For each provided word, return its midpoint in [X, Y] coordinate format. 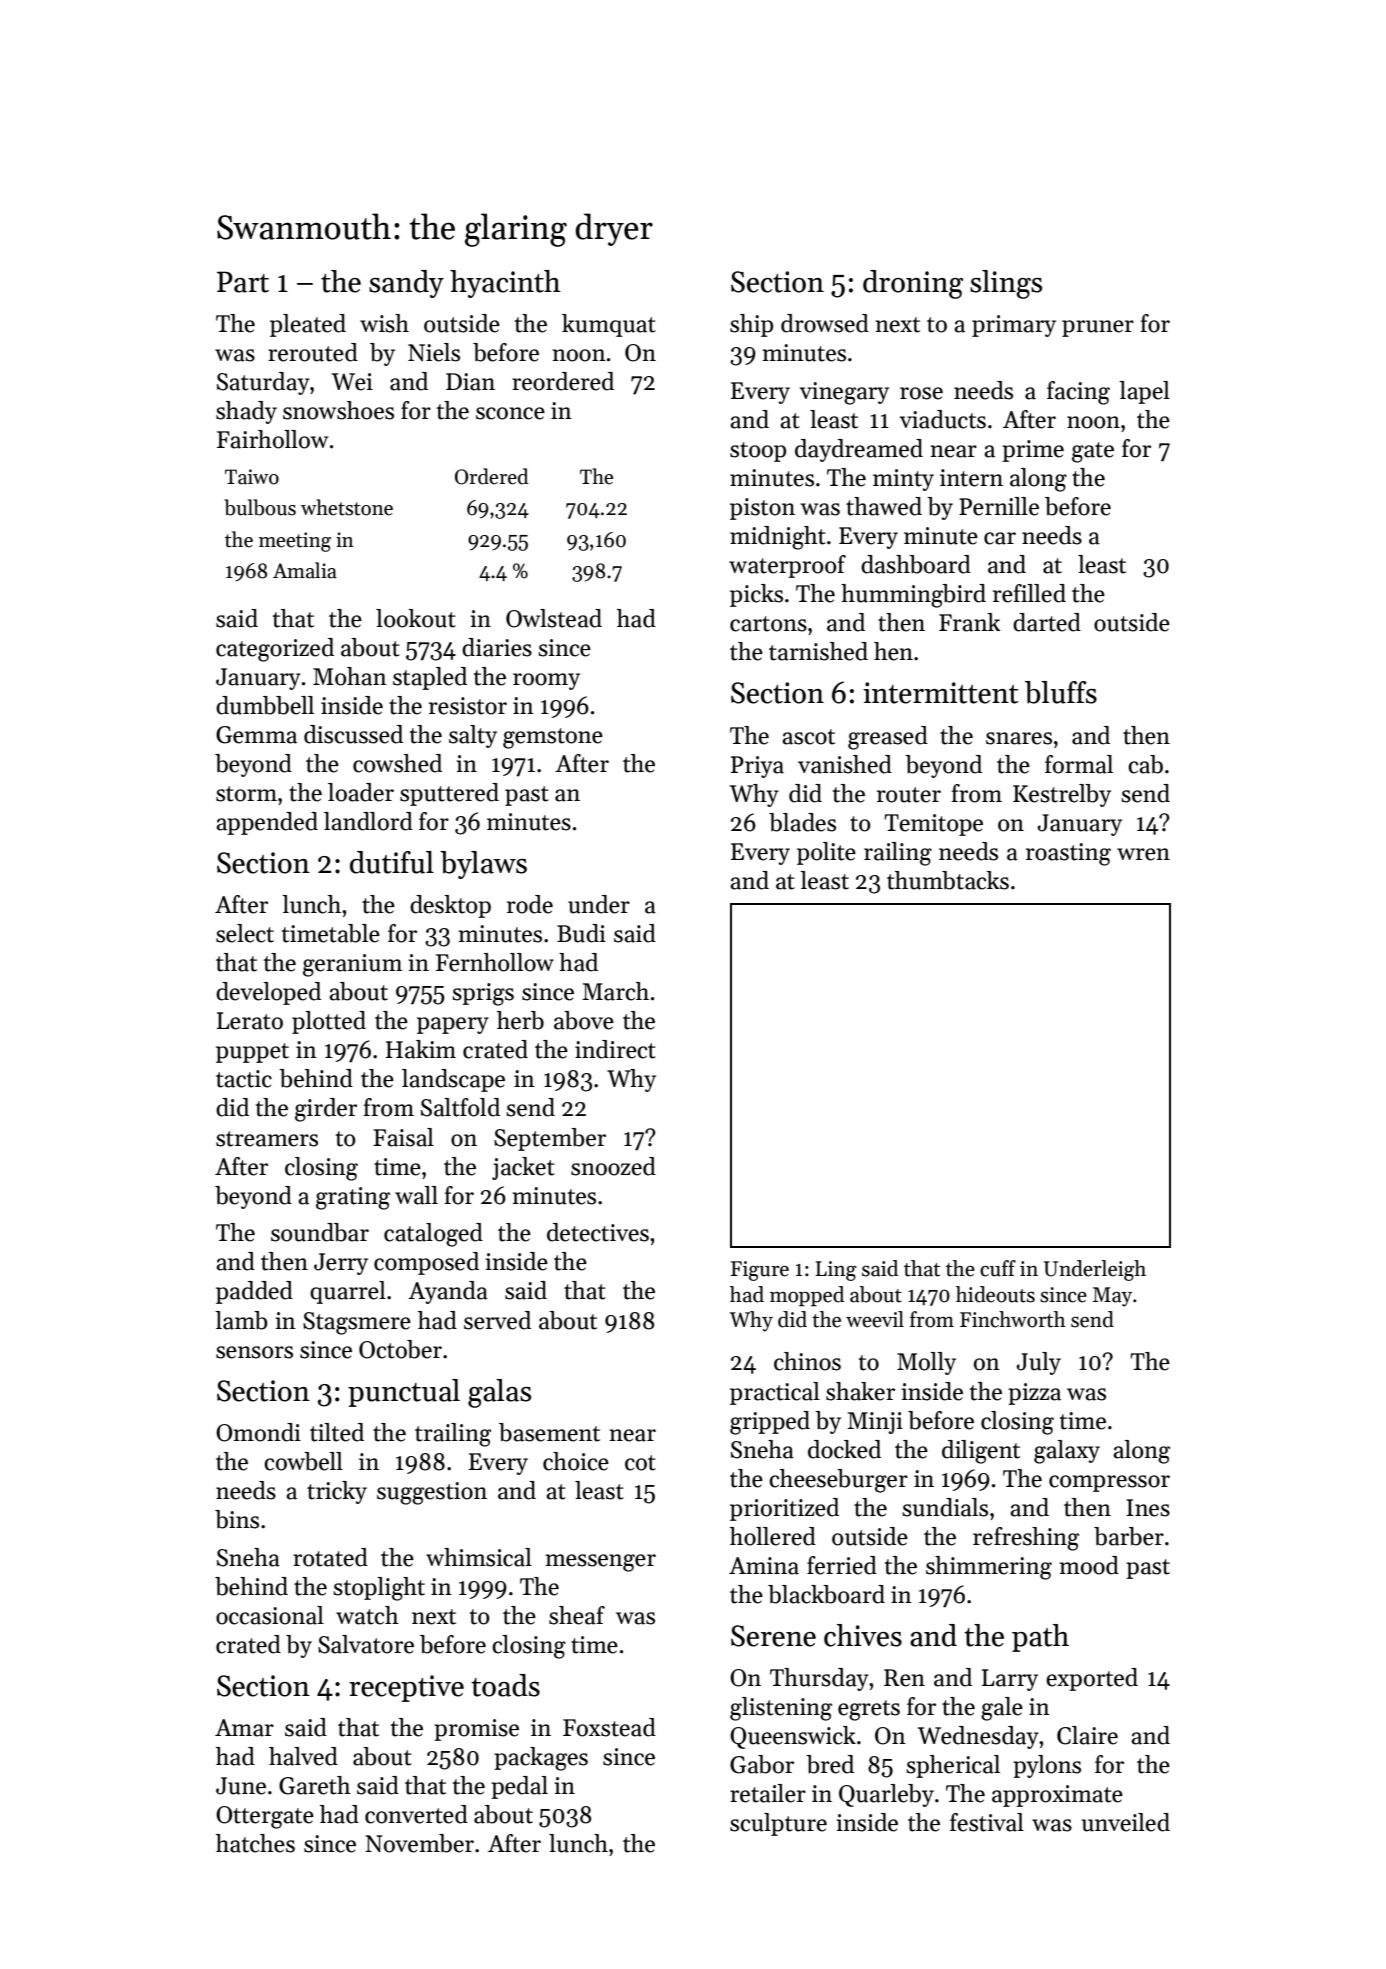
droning [913, 284]
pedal [519, 1787]
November [419, 1843]
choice [576, 1461]
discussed [353, 734]
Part [243, 282]
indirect [615, 1049]
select [245, 933]
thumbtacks [948, 880]
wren [1143, 854]
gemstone [553, 738]
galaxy [1067, 1452]
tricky [337, 1492]
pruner [1098, 328]
